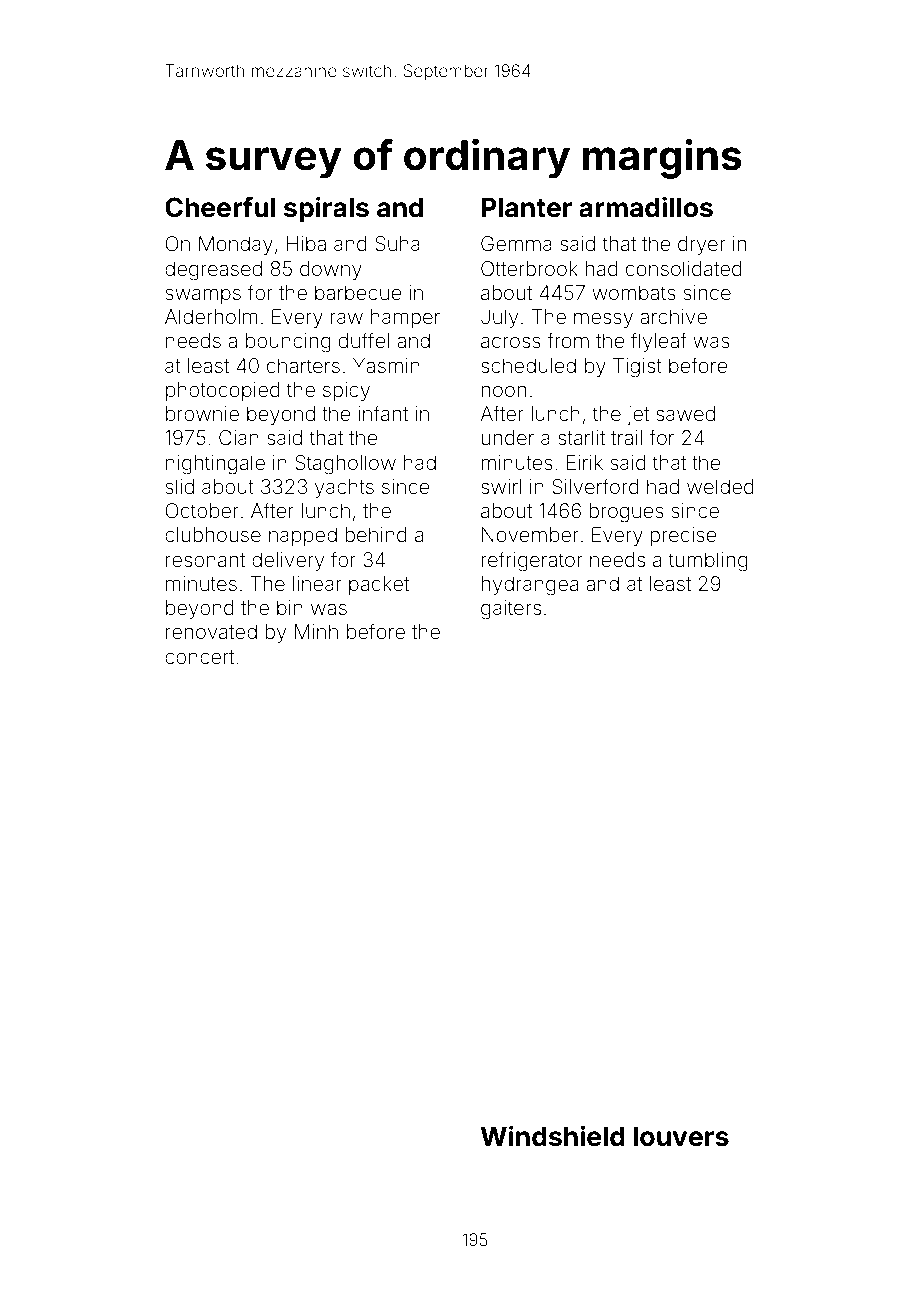  What do you see at coordinates (708, 562) in the page?
I see `tumbling` at bounding box center [708, 562].
